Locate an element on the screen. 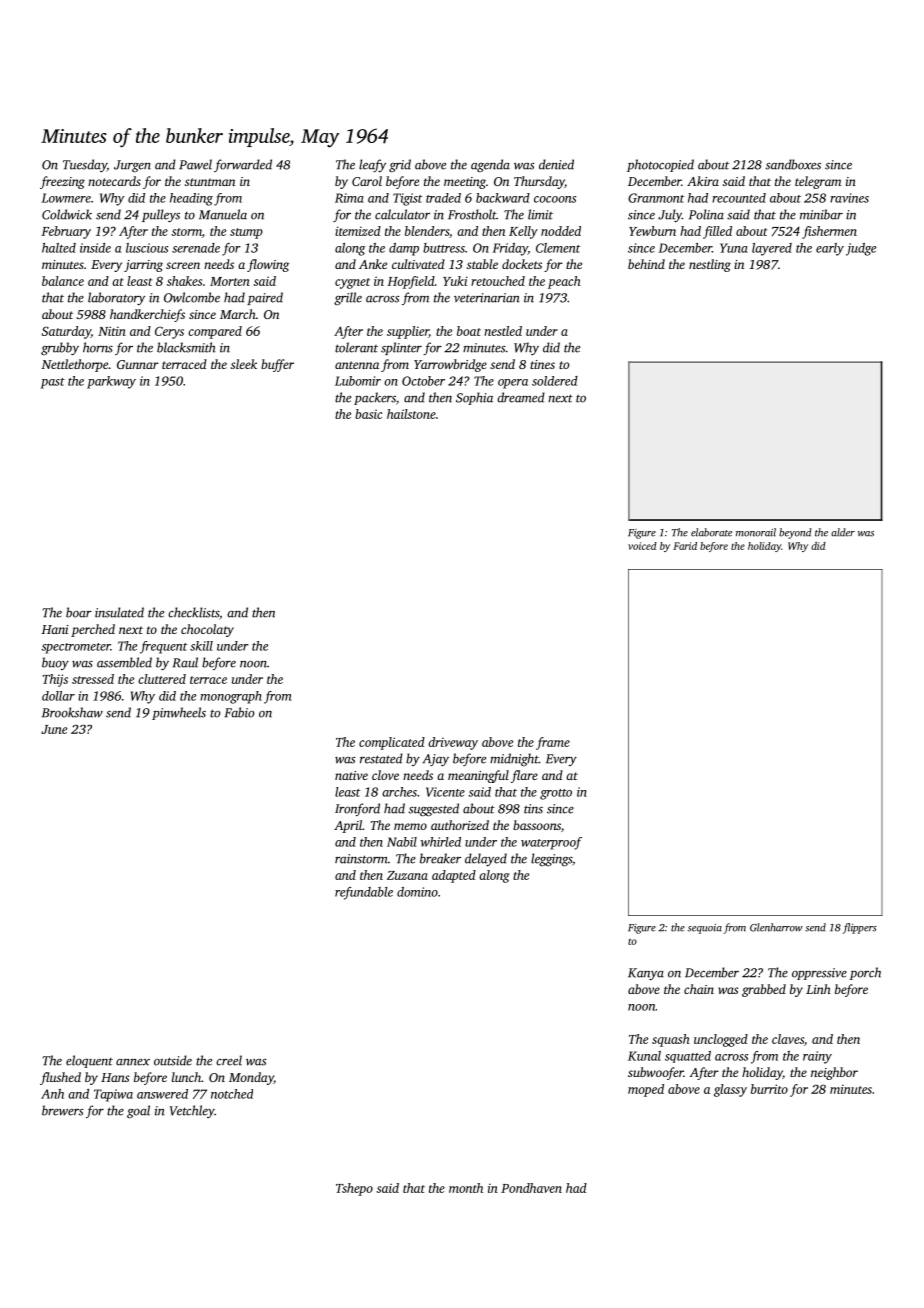  Vetchley is located at coordinates (192, 1111).
